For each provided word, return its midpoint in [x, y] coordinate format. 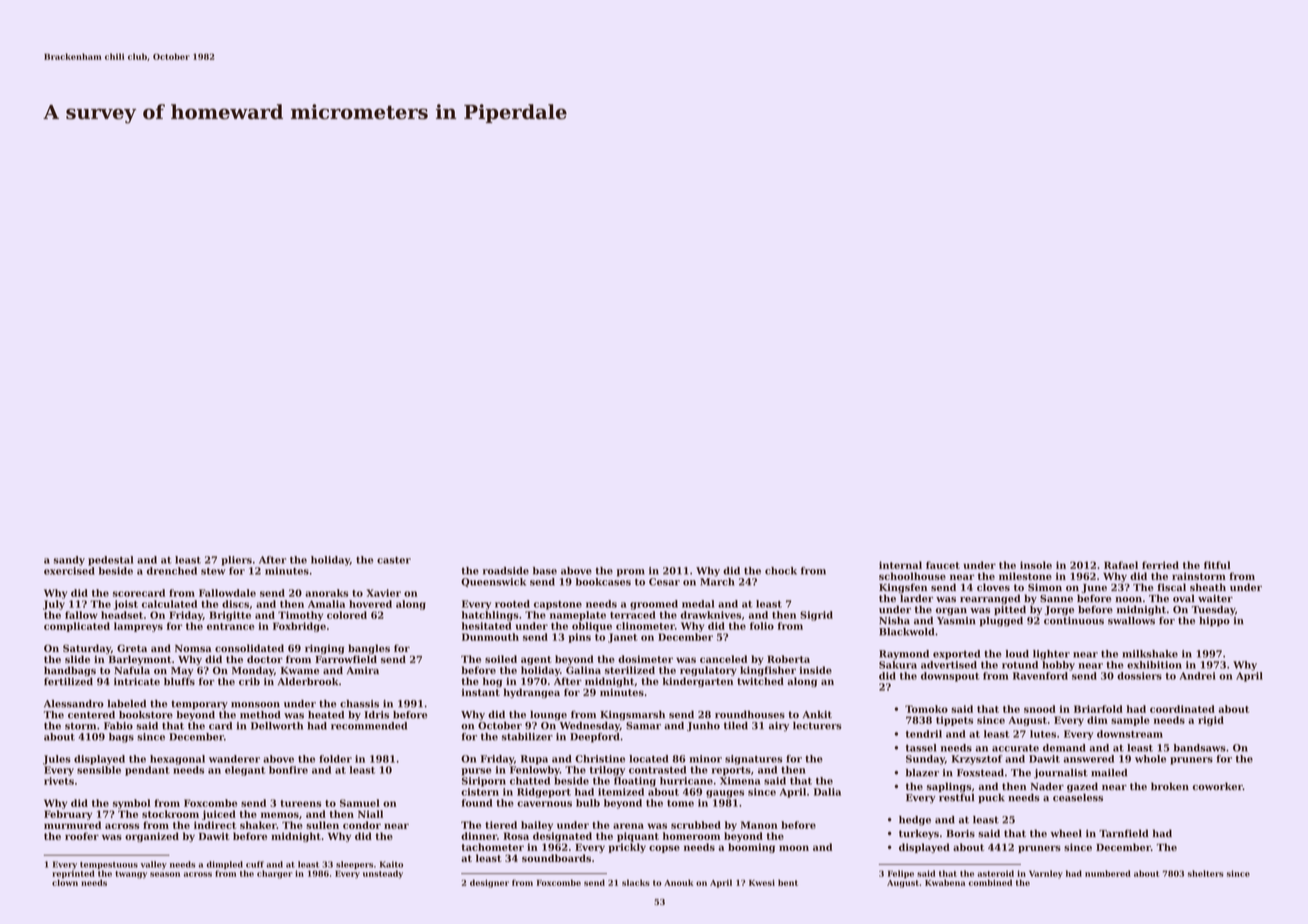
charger [274, 874]
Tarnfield [1124, 833]
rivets [59, 781]
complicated [77, 627]
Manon [759, 825]
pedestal [110, 561]
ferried [1160, 565]
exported [956, 655]
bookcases [603, 582]
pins [579, 638]
